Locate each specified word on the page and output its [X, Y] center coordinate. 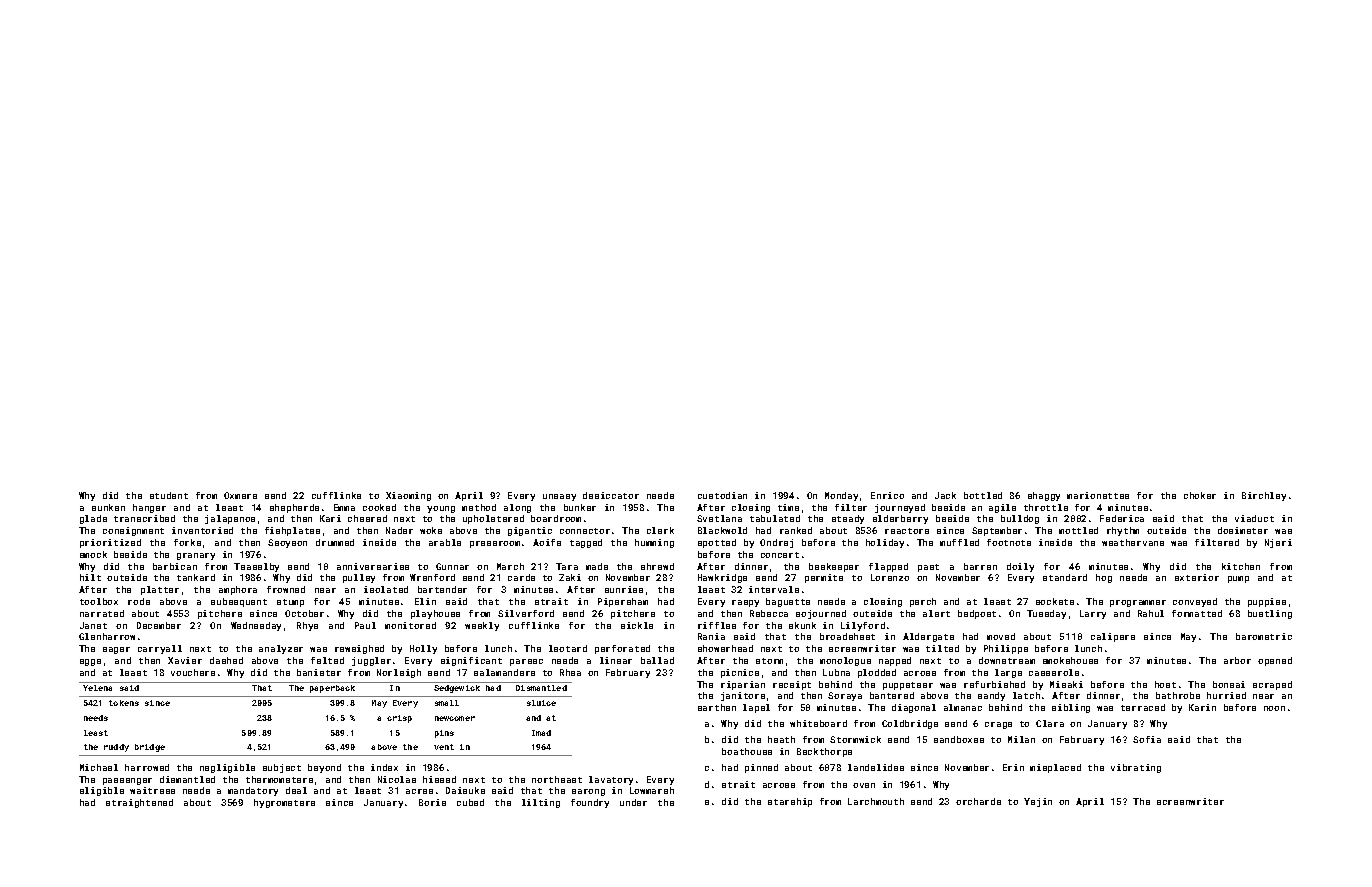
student [169, 495]
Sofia [1147, 739]
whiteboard [818, 723]
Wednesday [256, 626]
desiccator [611, 495]
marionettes [1098, 495]
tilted [942, 648]
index [384, 767]
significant [471, 661]
